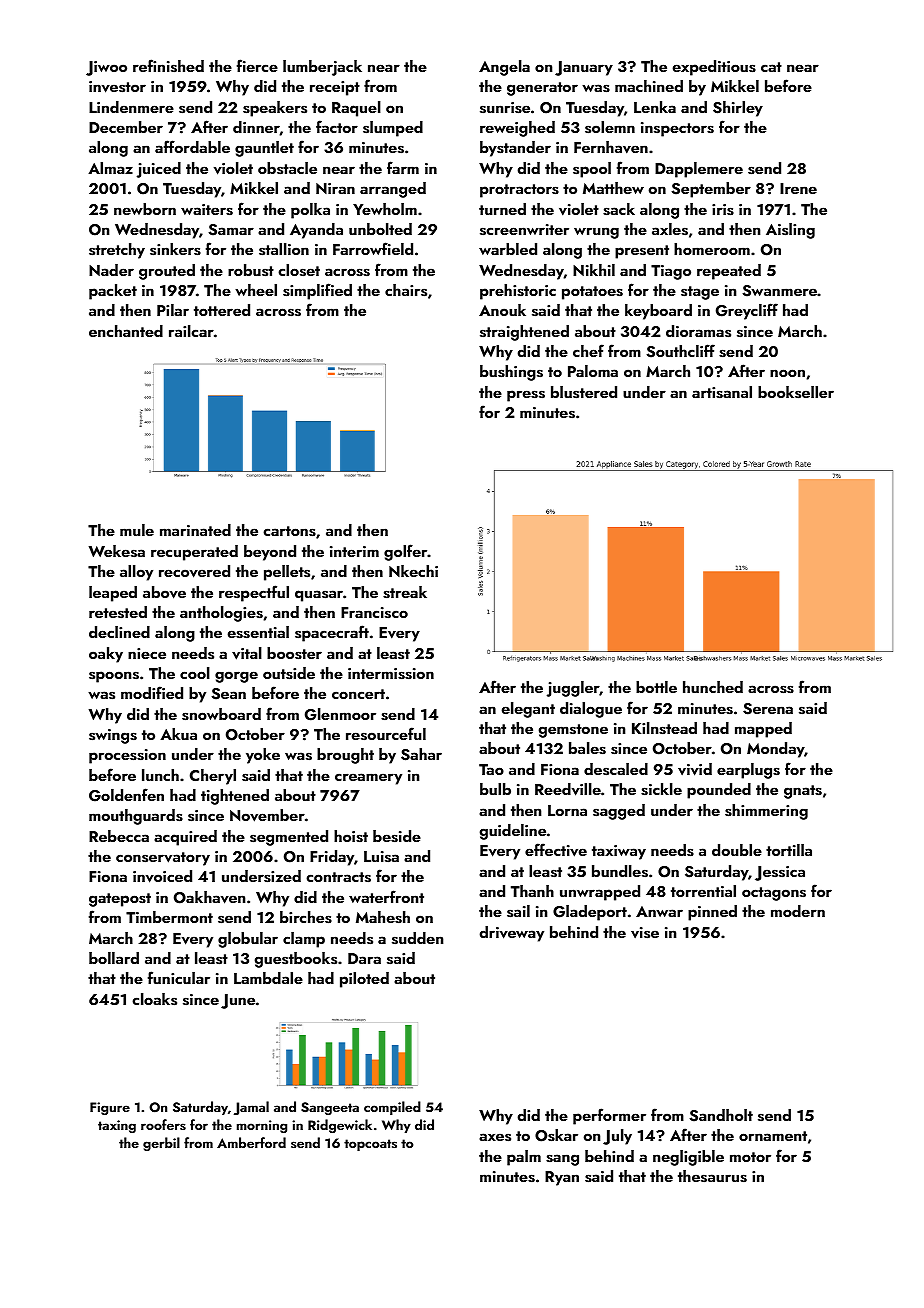 The width and height of the document is (924, 1308). What do you see at coordinates (526, 396) in the document?
I see `press` at bounding box center [526, 396].
